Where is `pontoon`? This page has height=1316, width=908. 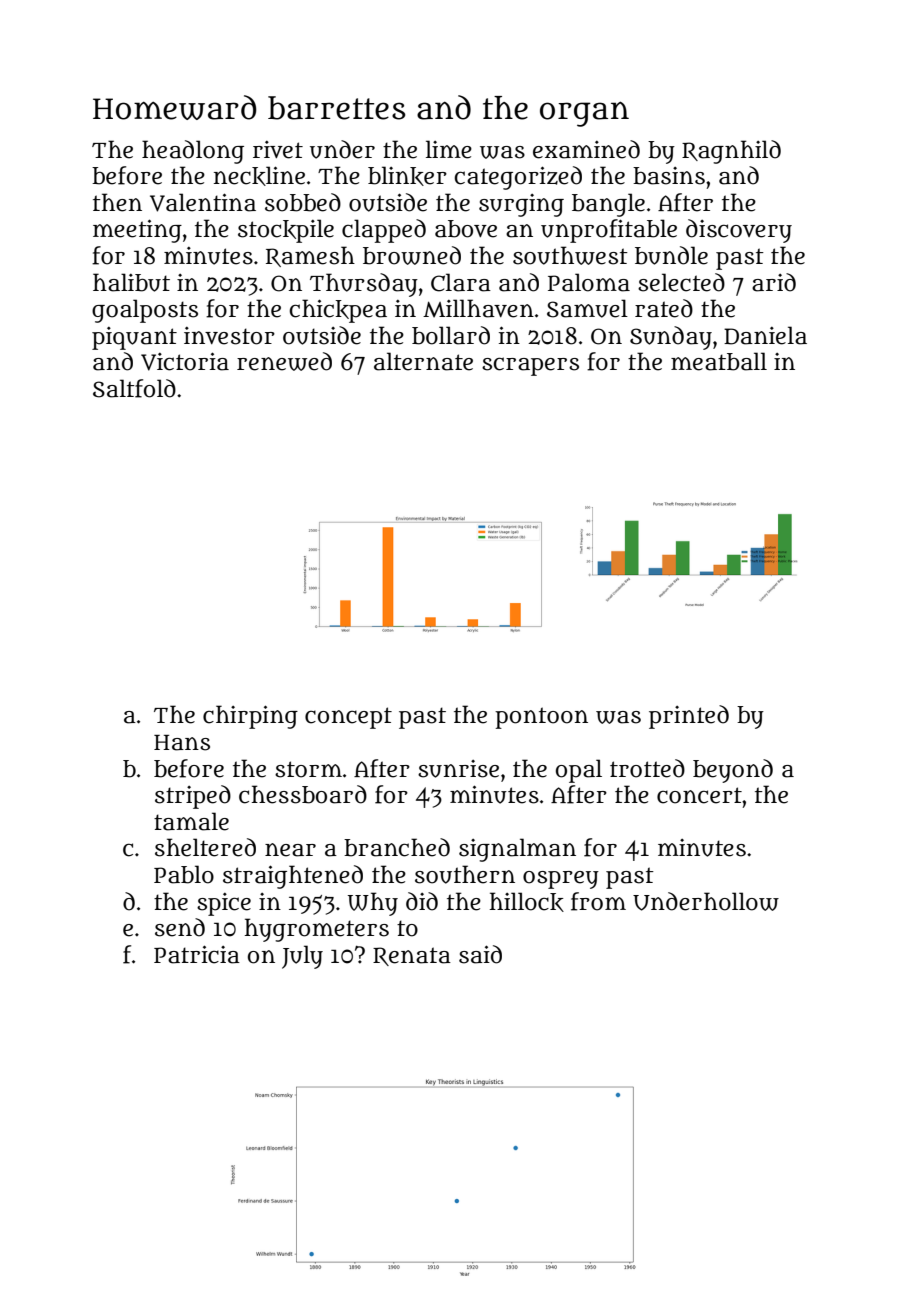
pontoon is located at coordinates (541, 718).
